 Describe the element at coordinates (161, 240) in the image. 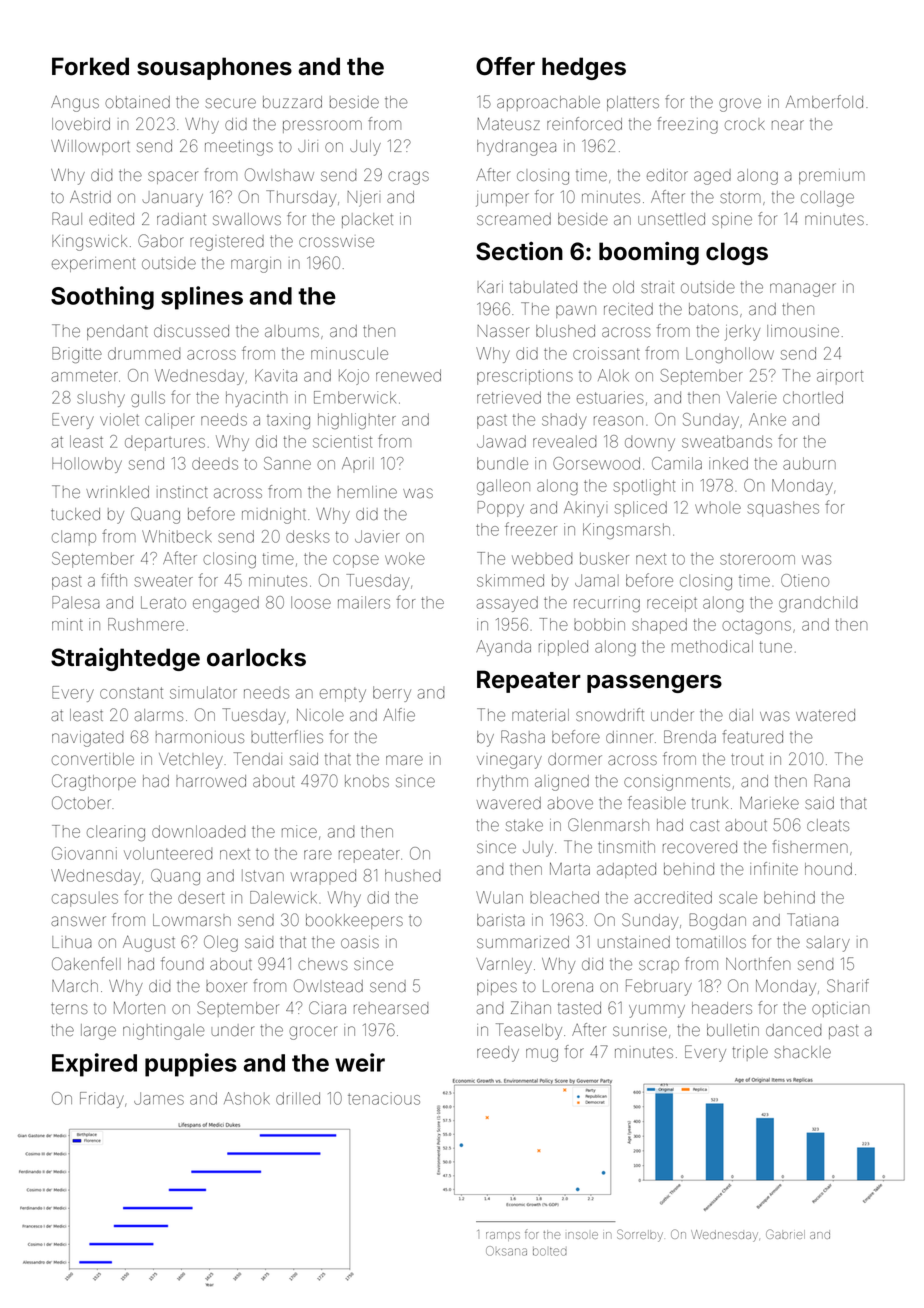

I see `Gabor` at that location.
